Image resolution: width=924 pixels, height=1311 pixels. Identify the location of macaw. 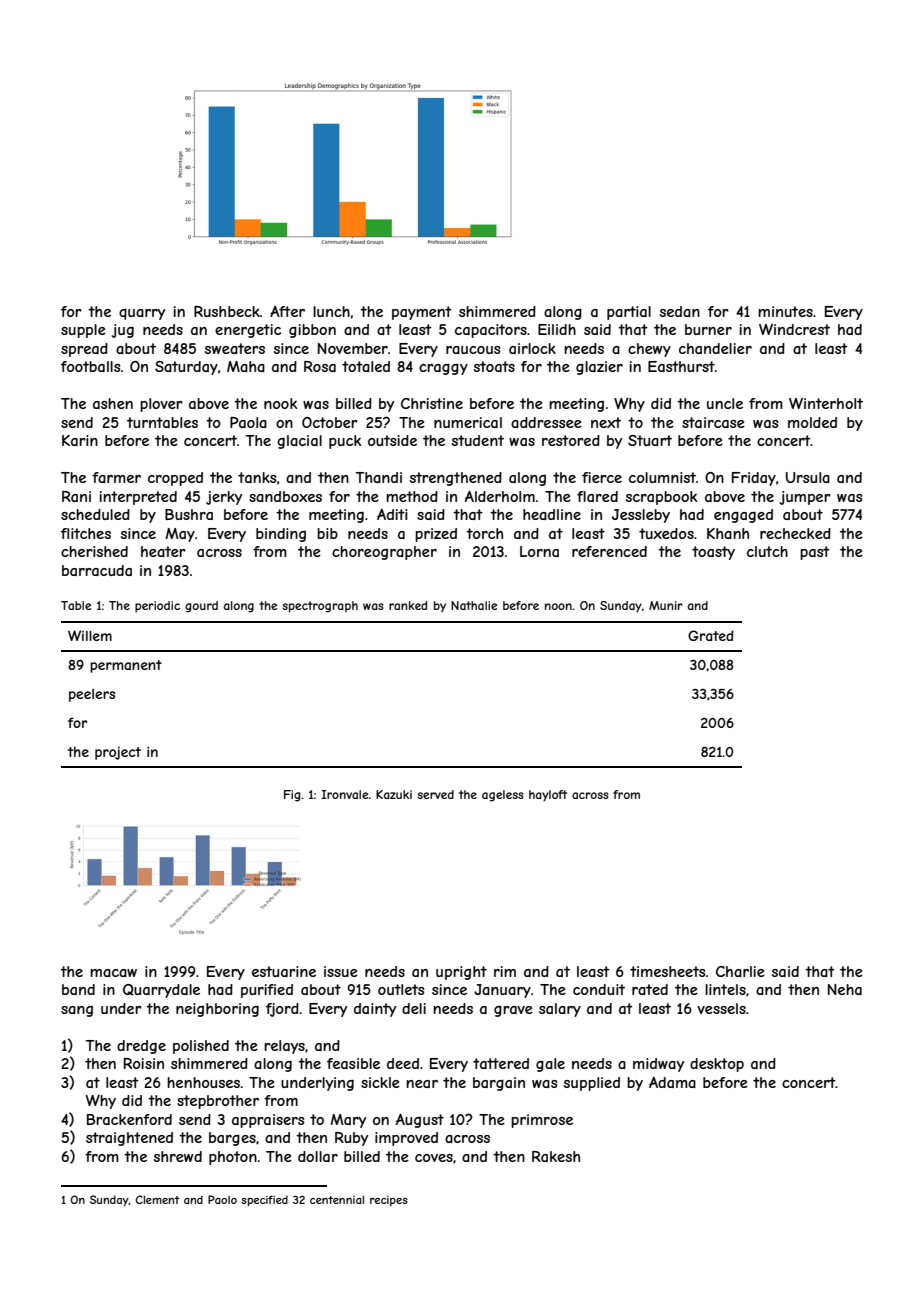
(113, 973).
